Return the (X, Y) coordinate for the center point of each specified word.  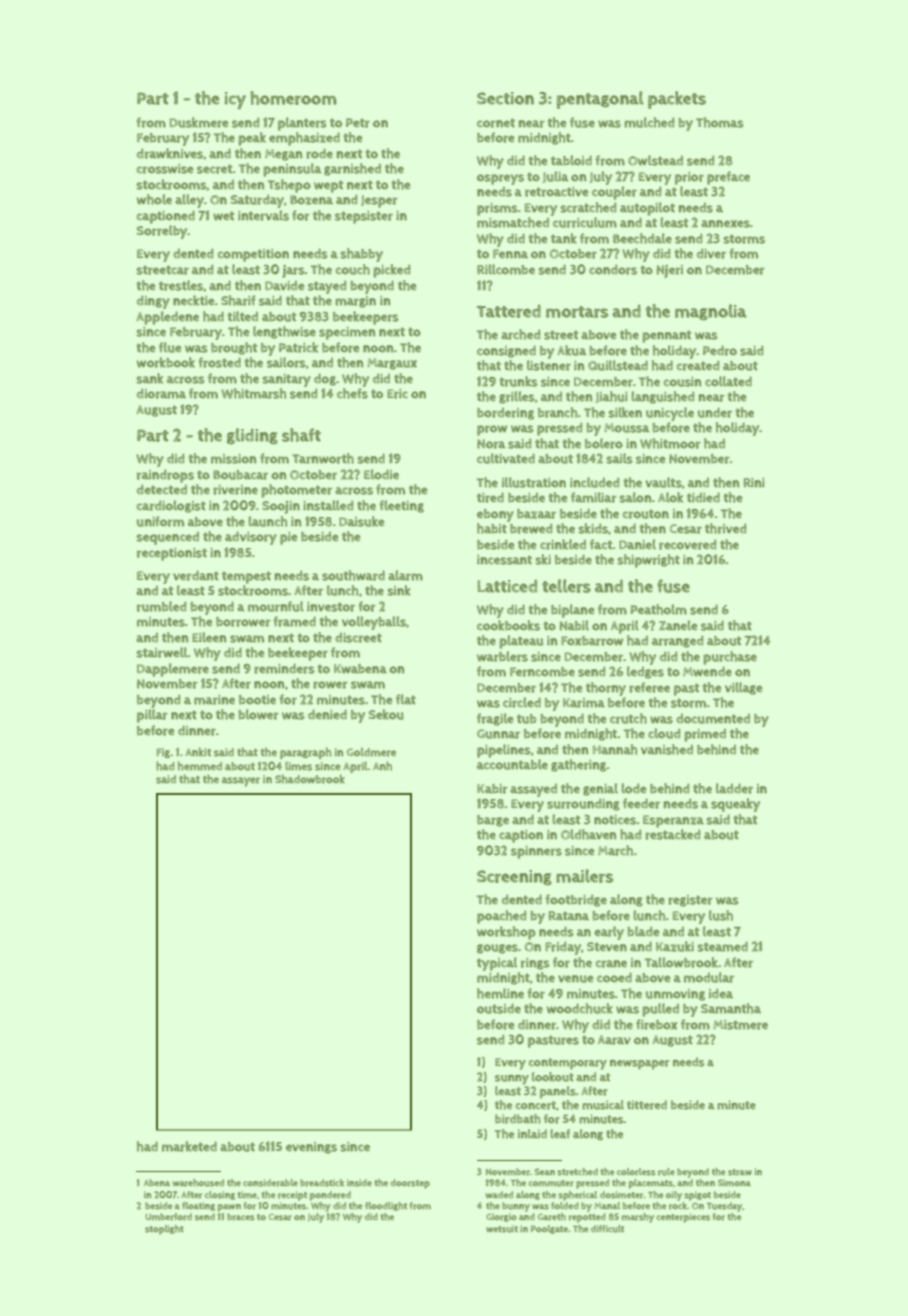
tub (526, 719)
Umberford (168, 1217)
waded (499, 1194)
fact (601, 544)
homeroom (293, 98)
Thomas (720, 122)
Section (505, 98)
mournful (276, 606)
